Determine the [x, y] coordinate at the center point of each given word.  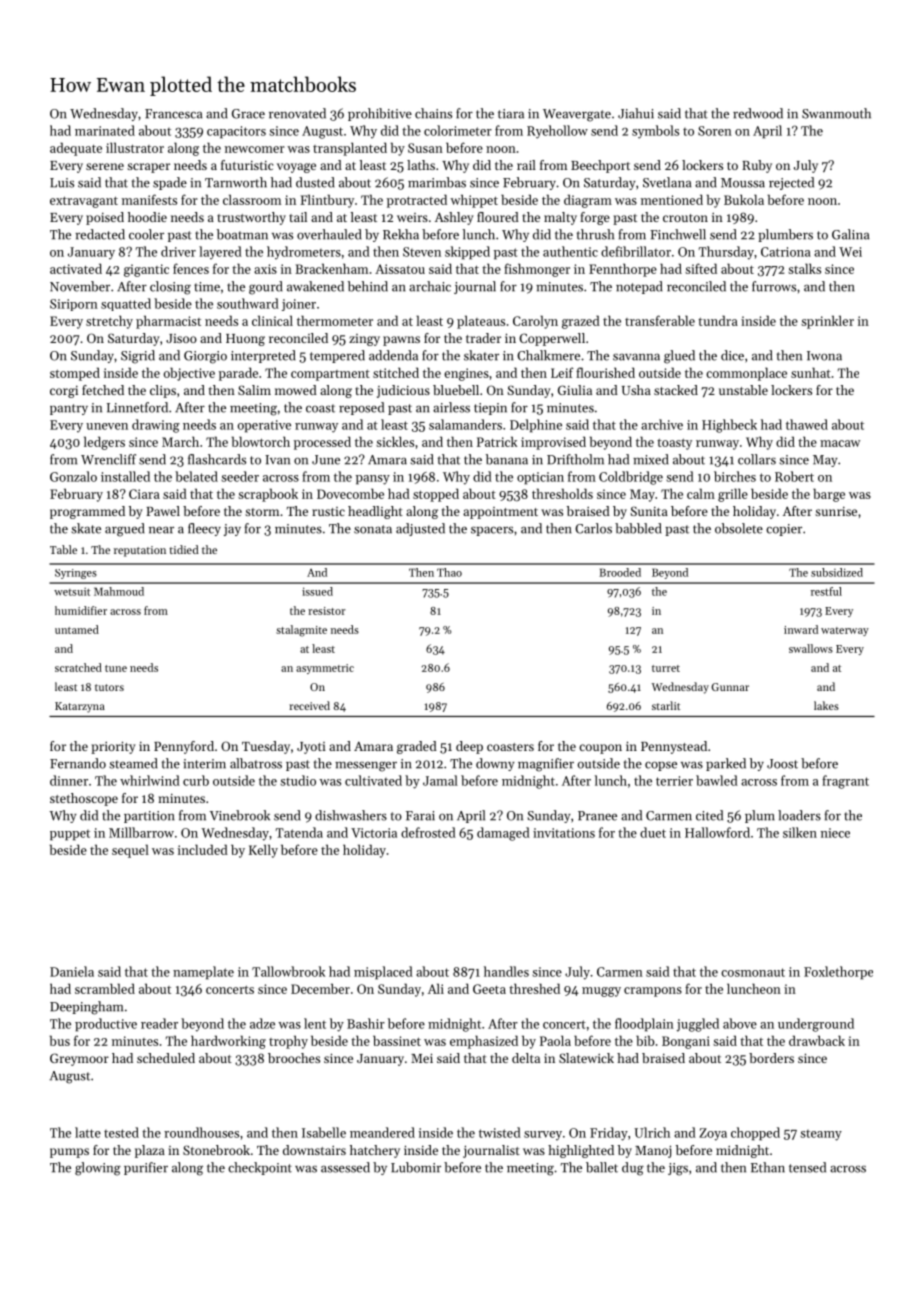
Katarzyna [80, 707]
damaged [503, 834]
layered [220, 253]
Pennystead [674, 747]
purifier [146, 1168]
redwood [758, 113]
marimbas [437, 182]
